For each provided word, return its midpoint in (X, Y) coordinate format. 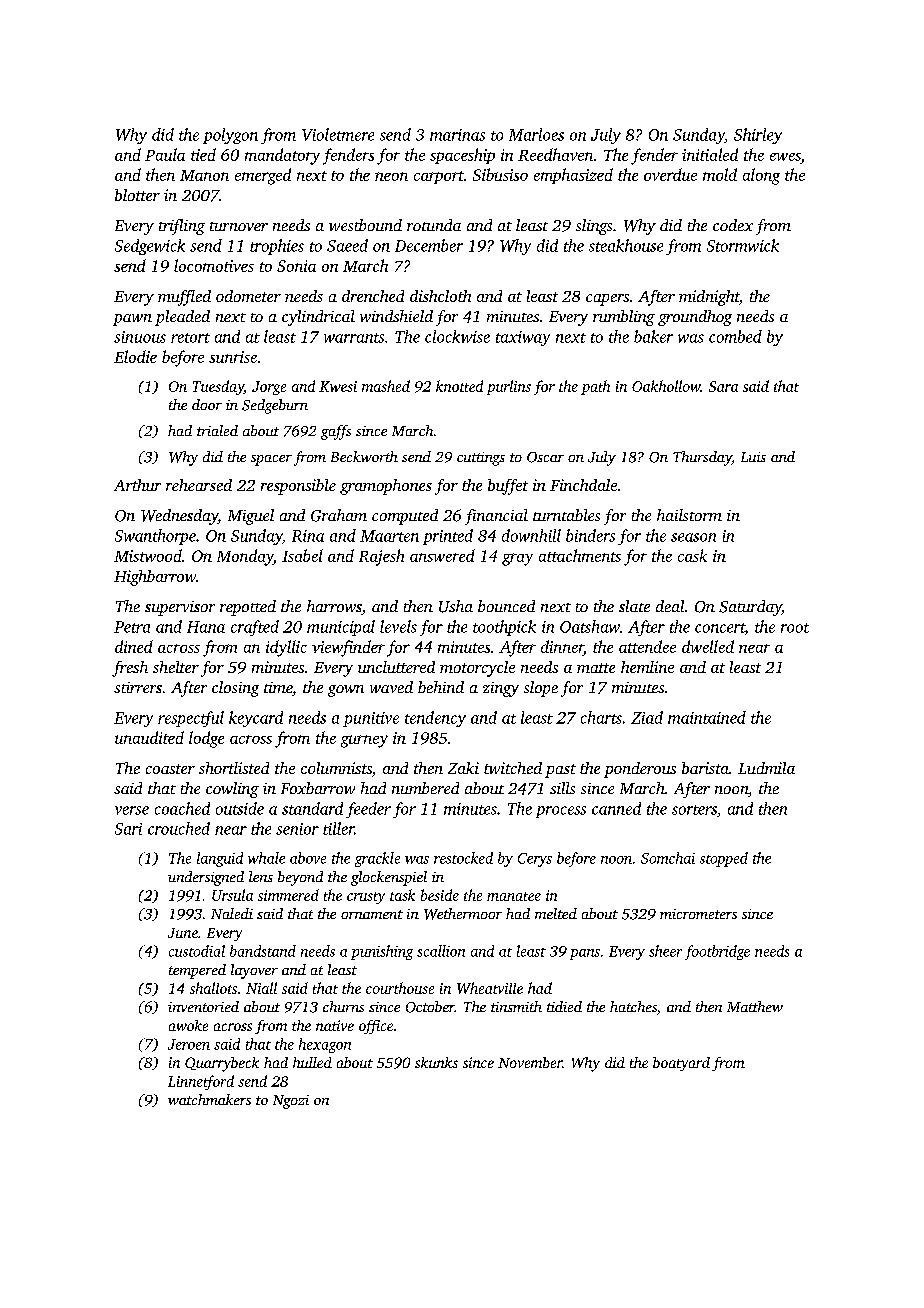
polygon (230, 136)
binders (590, 535)
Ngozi (291, 1102)
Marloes (536, 134)
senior (297, 829)
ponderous (640, 770)
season (693, 537)
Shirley (758, 136)
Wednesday (179, 517)
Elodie (135, 356)
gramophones (386, 487)
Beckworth (364, 456)
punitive (371, 719)
